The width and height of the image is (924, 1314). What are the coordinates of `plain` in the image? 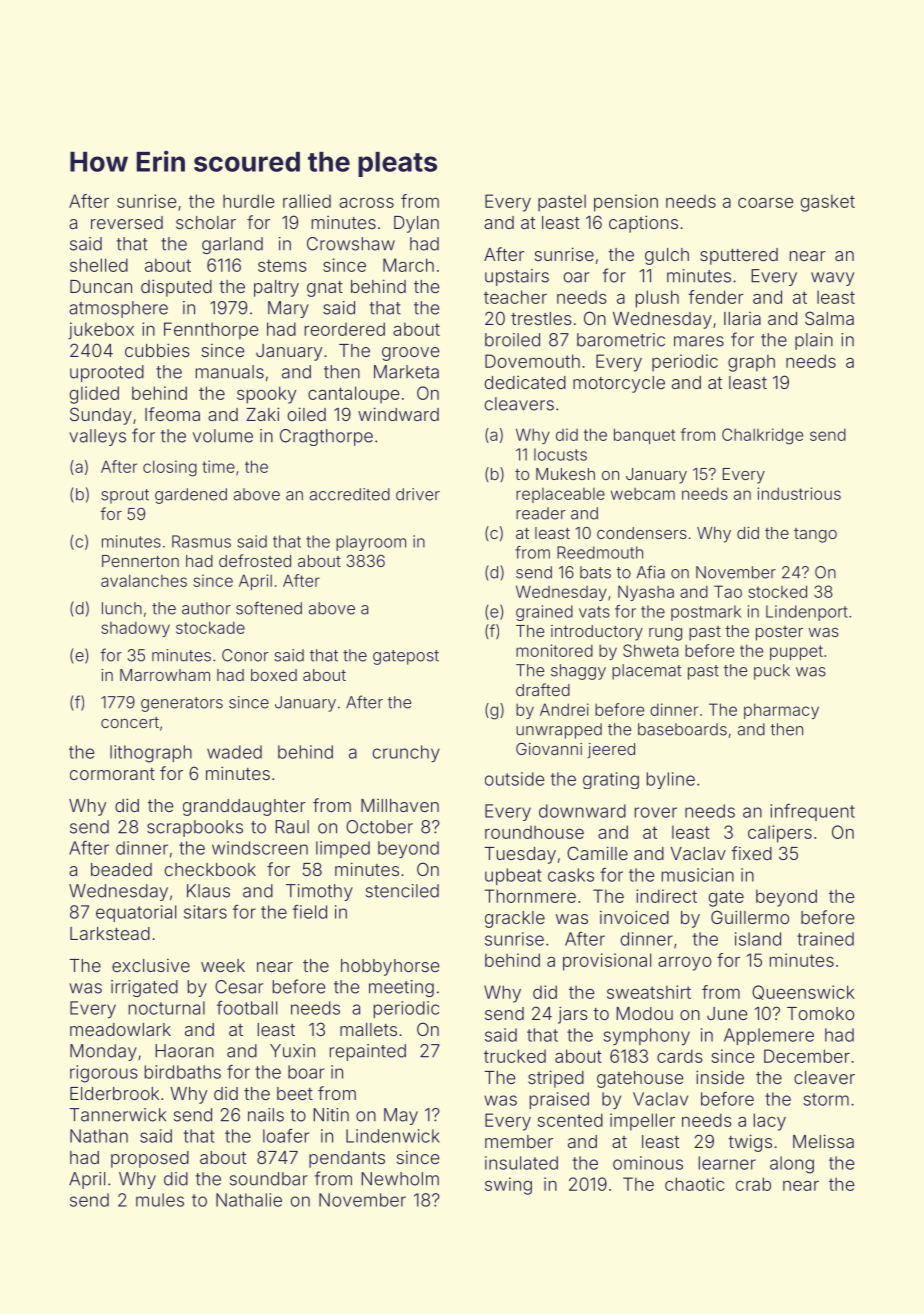 It's located at (814, 341).
